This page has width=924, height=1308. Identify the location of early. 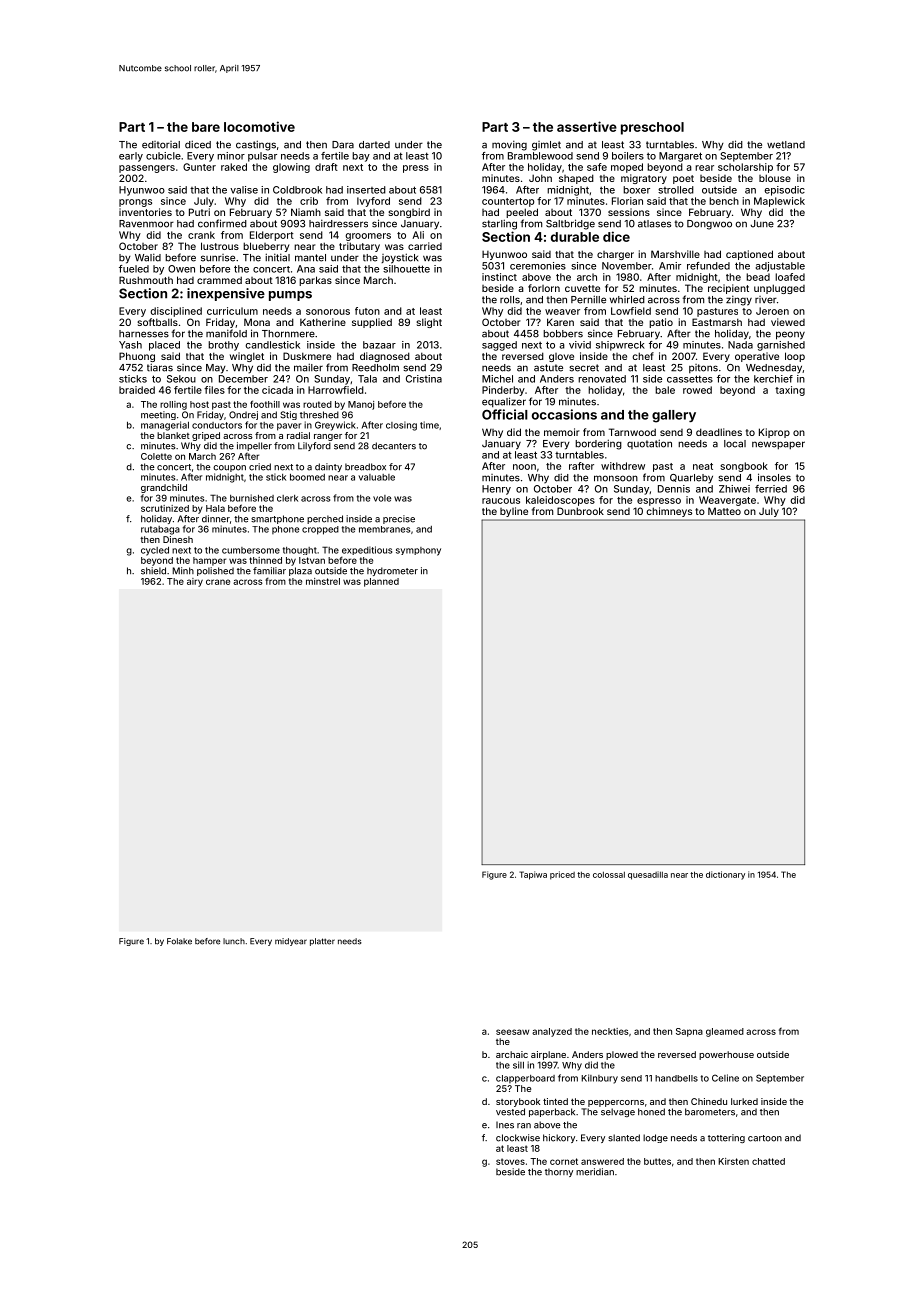
(131, 157).
